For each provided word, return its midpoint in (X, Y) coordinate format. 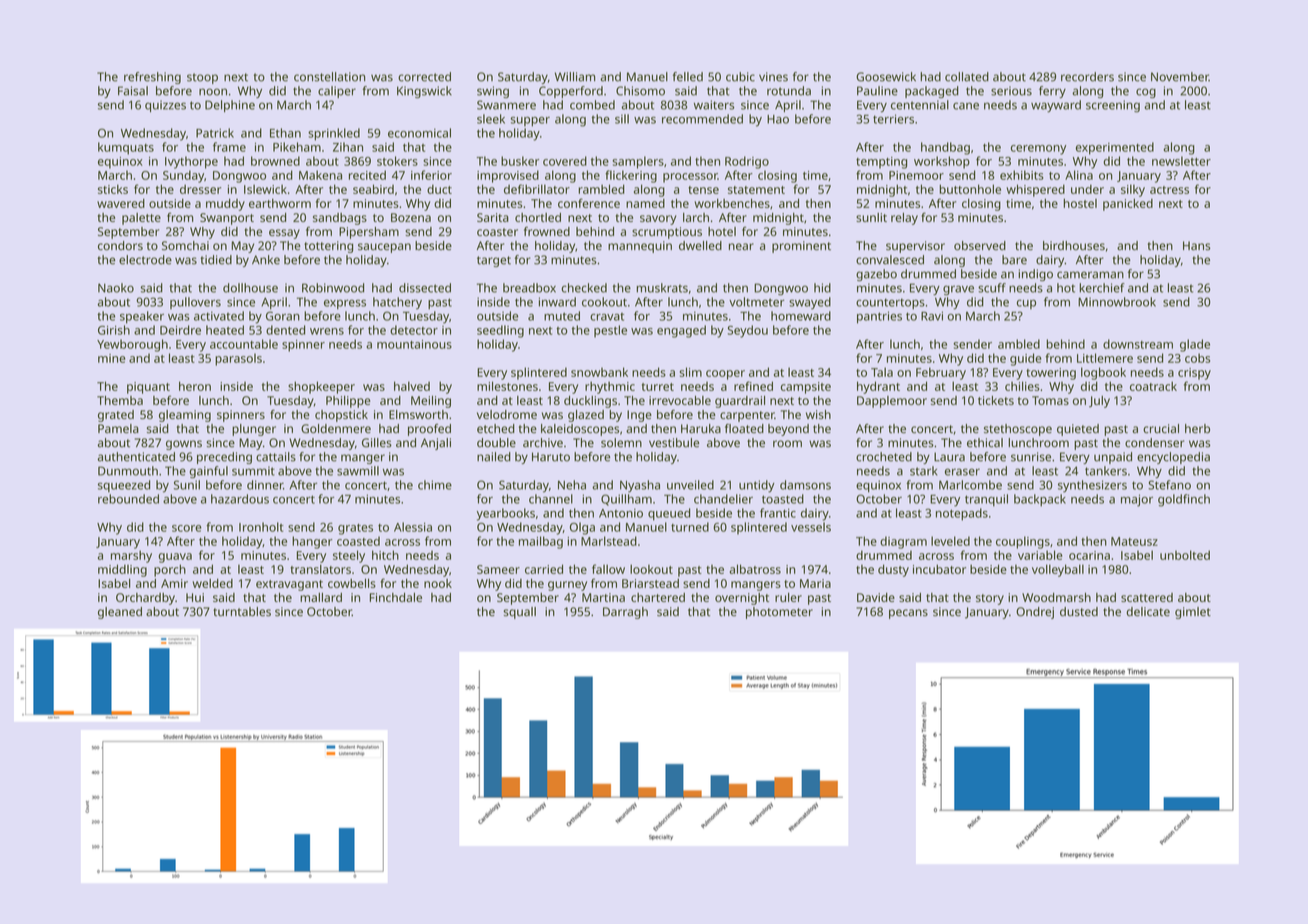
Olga (582, 528)
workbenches (732, 203)
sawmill (358, 471)
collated (967, 77)
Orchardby (145, 599)
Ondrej (1035, 613)
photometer (779, 613)
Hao (778, 119)
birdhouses (1074, 246)
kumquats (126, 148)
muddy (225, 205)
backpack (1040, 500)
